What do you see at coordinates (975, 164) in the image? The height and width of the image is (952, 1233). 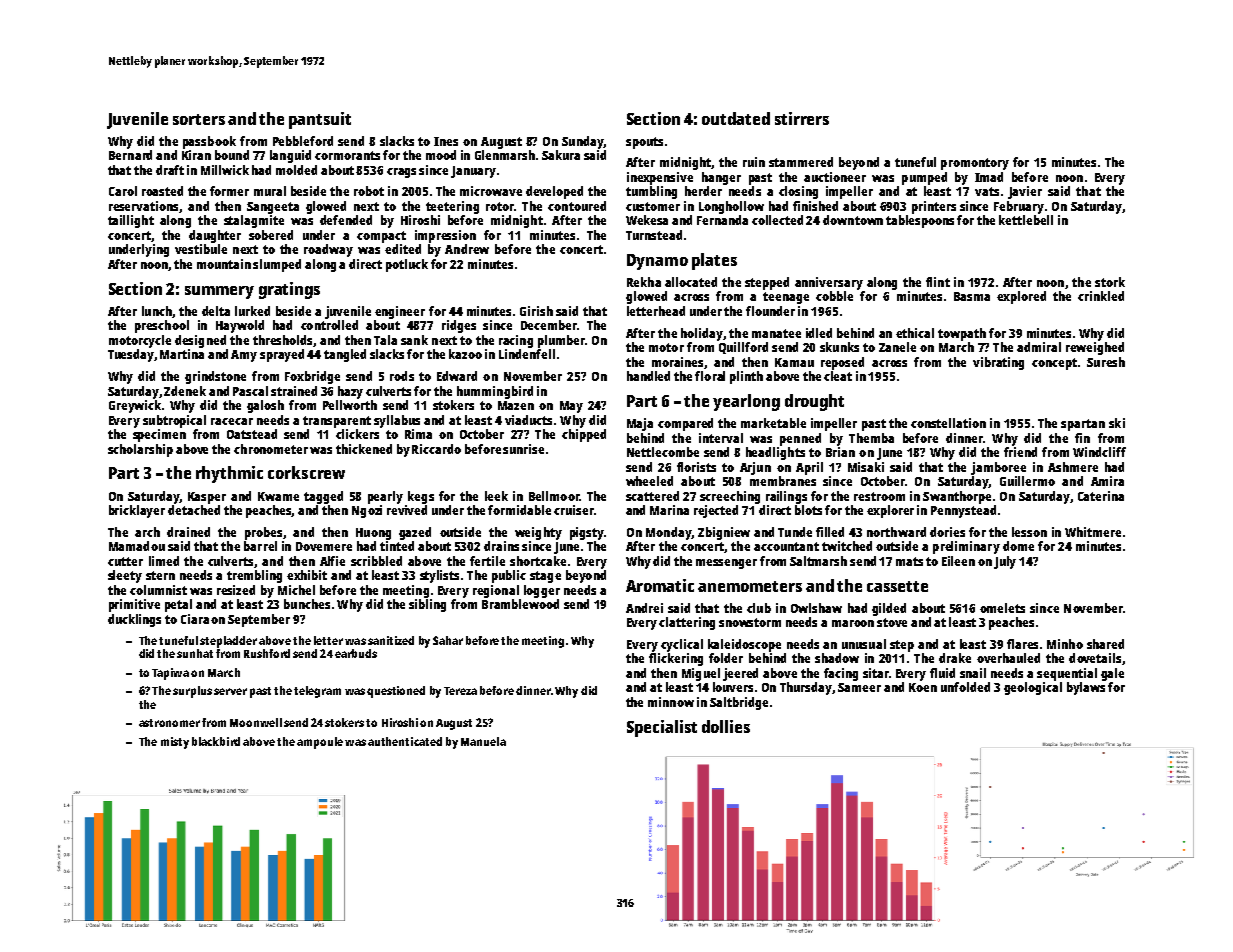 I see `promontory` at bounding box center [975, 164].
